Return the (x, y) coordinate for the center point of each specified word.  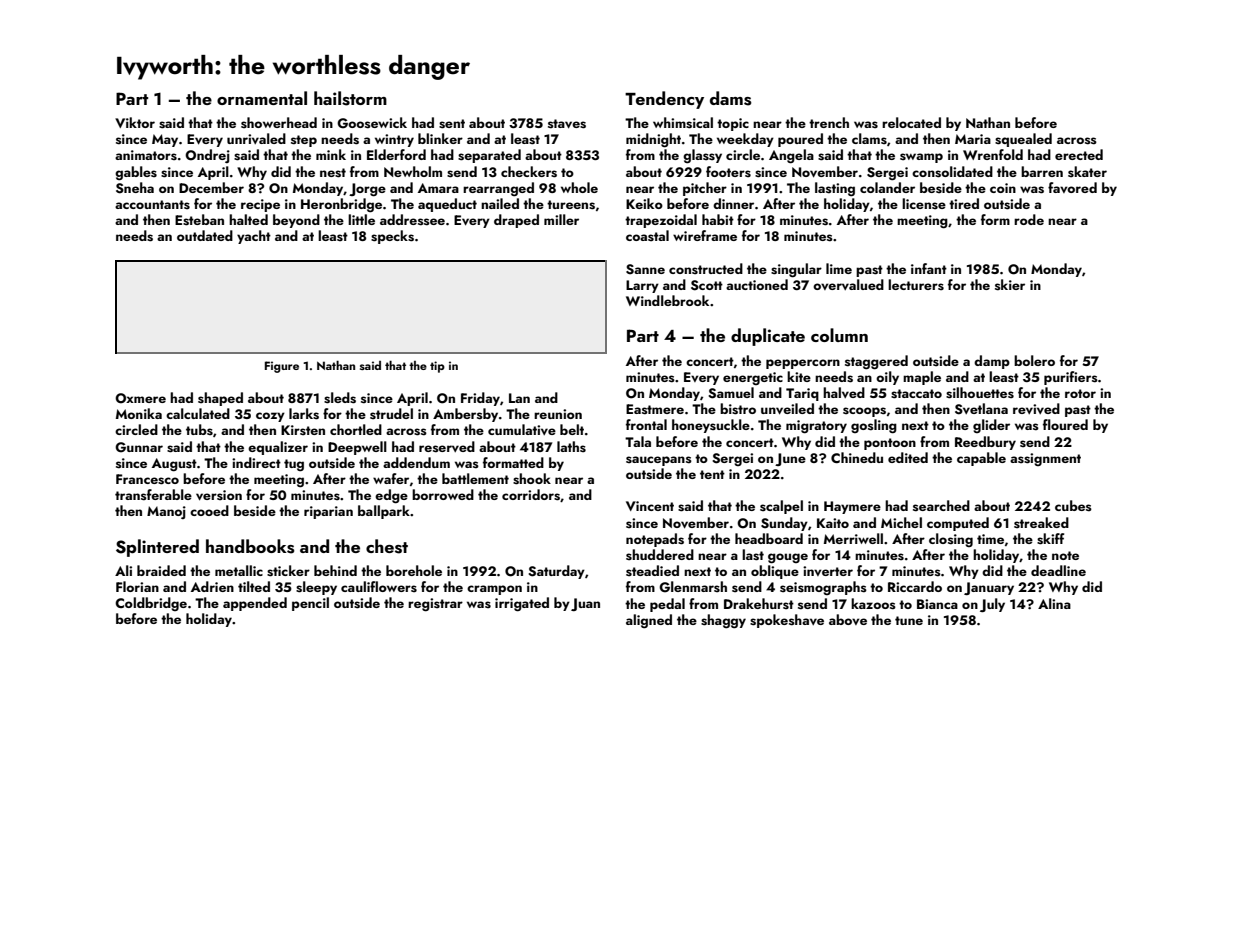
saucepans (659, 461)
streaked (1041, 523)
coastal (647, 236)
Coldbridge (151, 604)
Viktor (135, 122)
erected (1079, 154)
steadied (652, 571)
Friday (480, 399)
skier (1010, 285)
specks (392, 237)
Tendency (664, 100)
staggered (876, 362)
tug (294, 465)
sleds (340, 398)
